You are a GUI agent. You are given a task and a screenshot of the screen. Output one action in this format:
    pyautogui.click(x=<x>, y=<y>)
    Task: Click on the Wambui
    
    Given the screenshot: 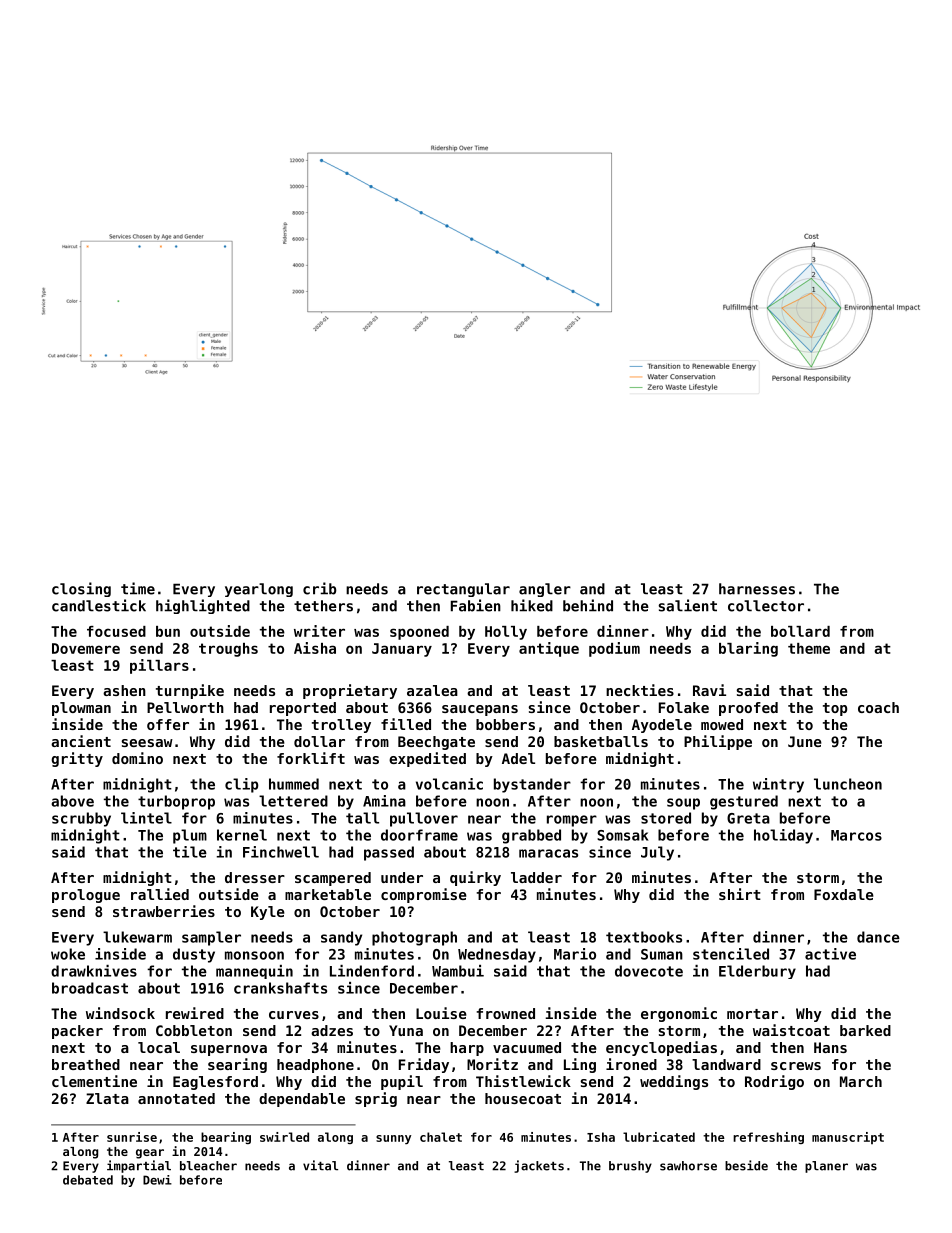 What is the action you would take?
    pyautogui.click(x=458, y=971)
